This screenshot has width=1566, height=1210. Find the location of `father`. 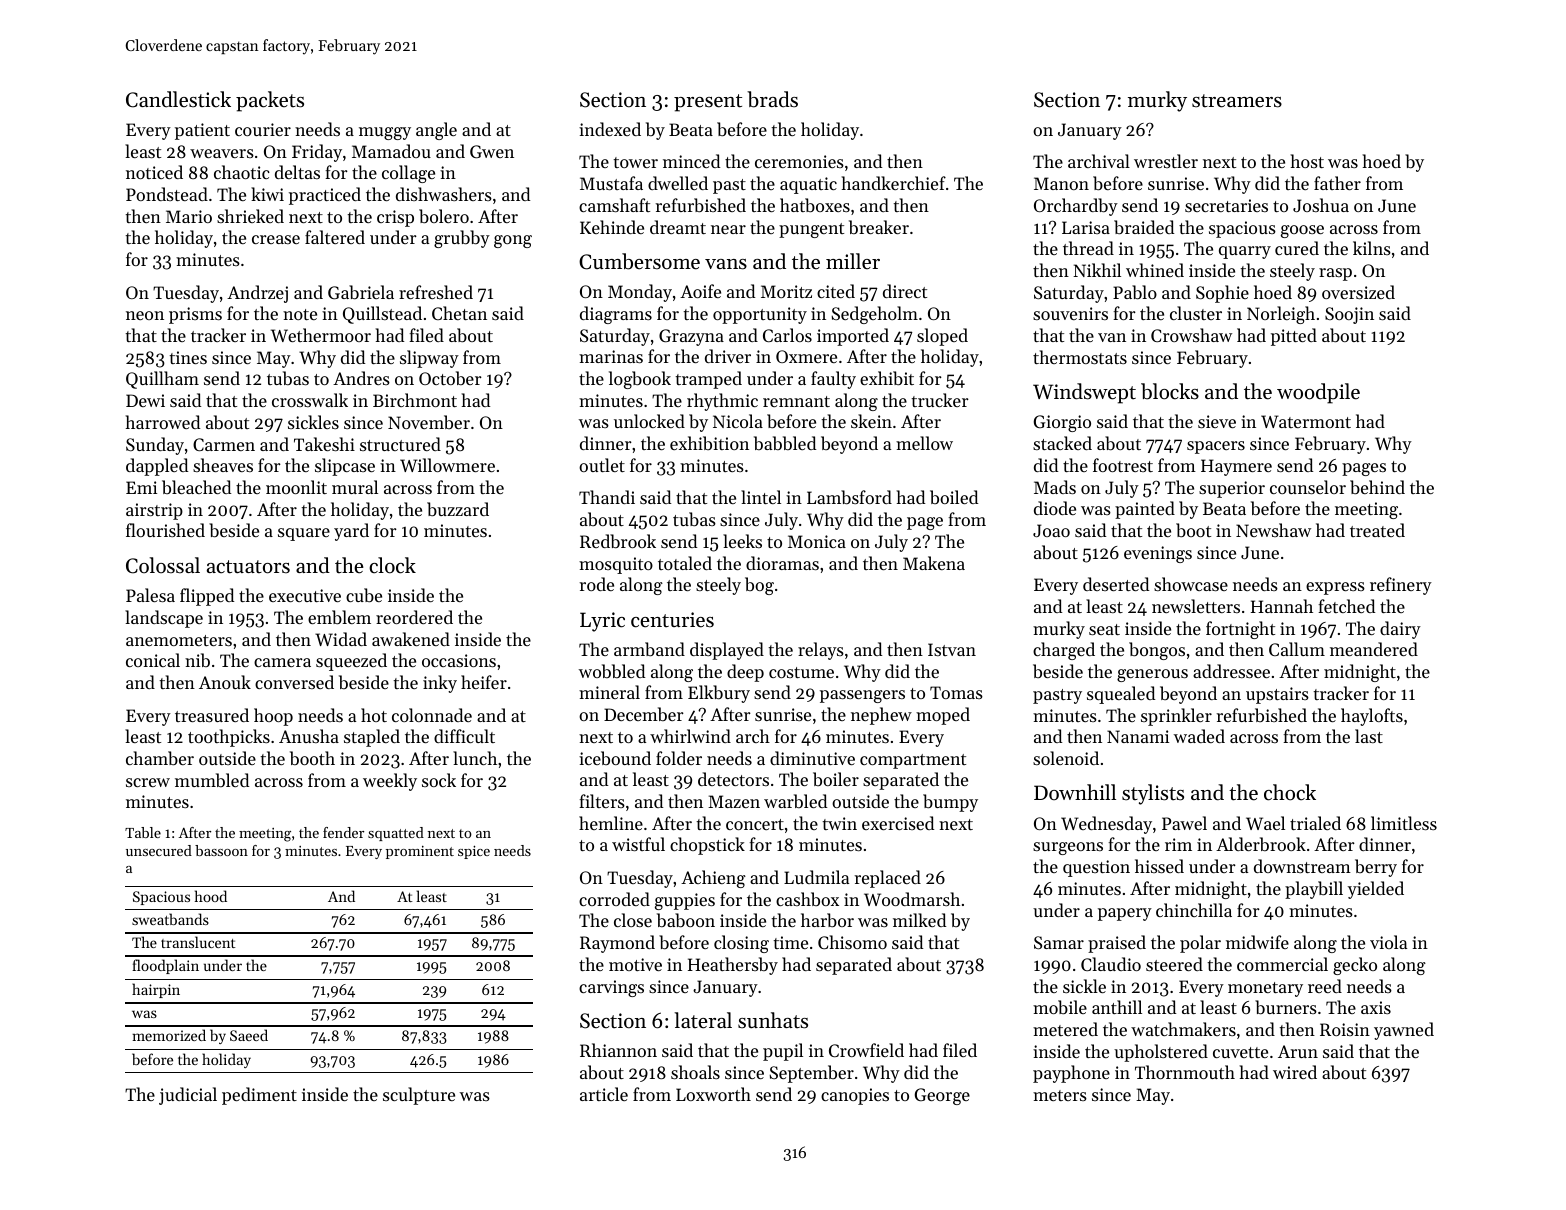

father is located at coordinates (1337, 183).
